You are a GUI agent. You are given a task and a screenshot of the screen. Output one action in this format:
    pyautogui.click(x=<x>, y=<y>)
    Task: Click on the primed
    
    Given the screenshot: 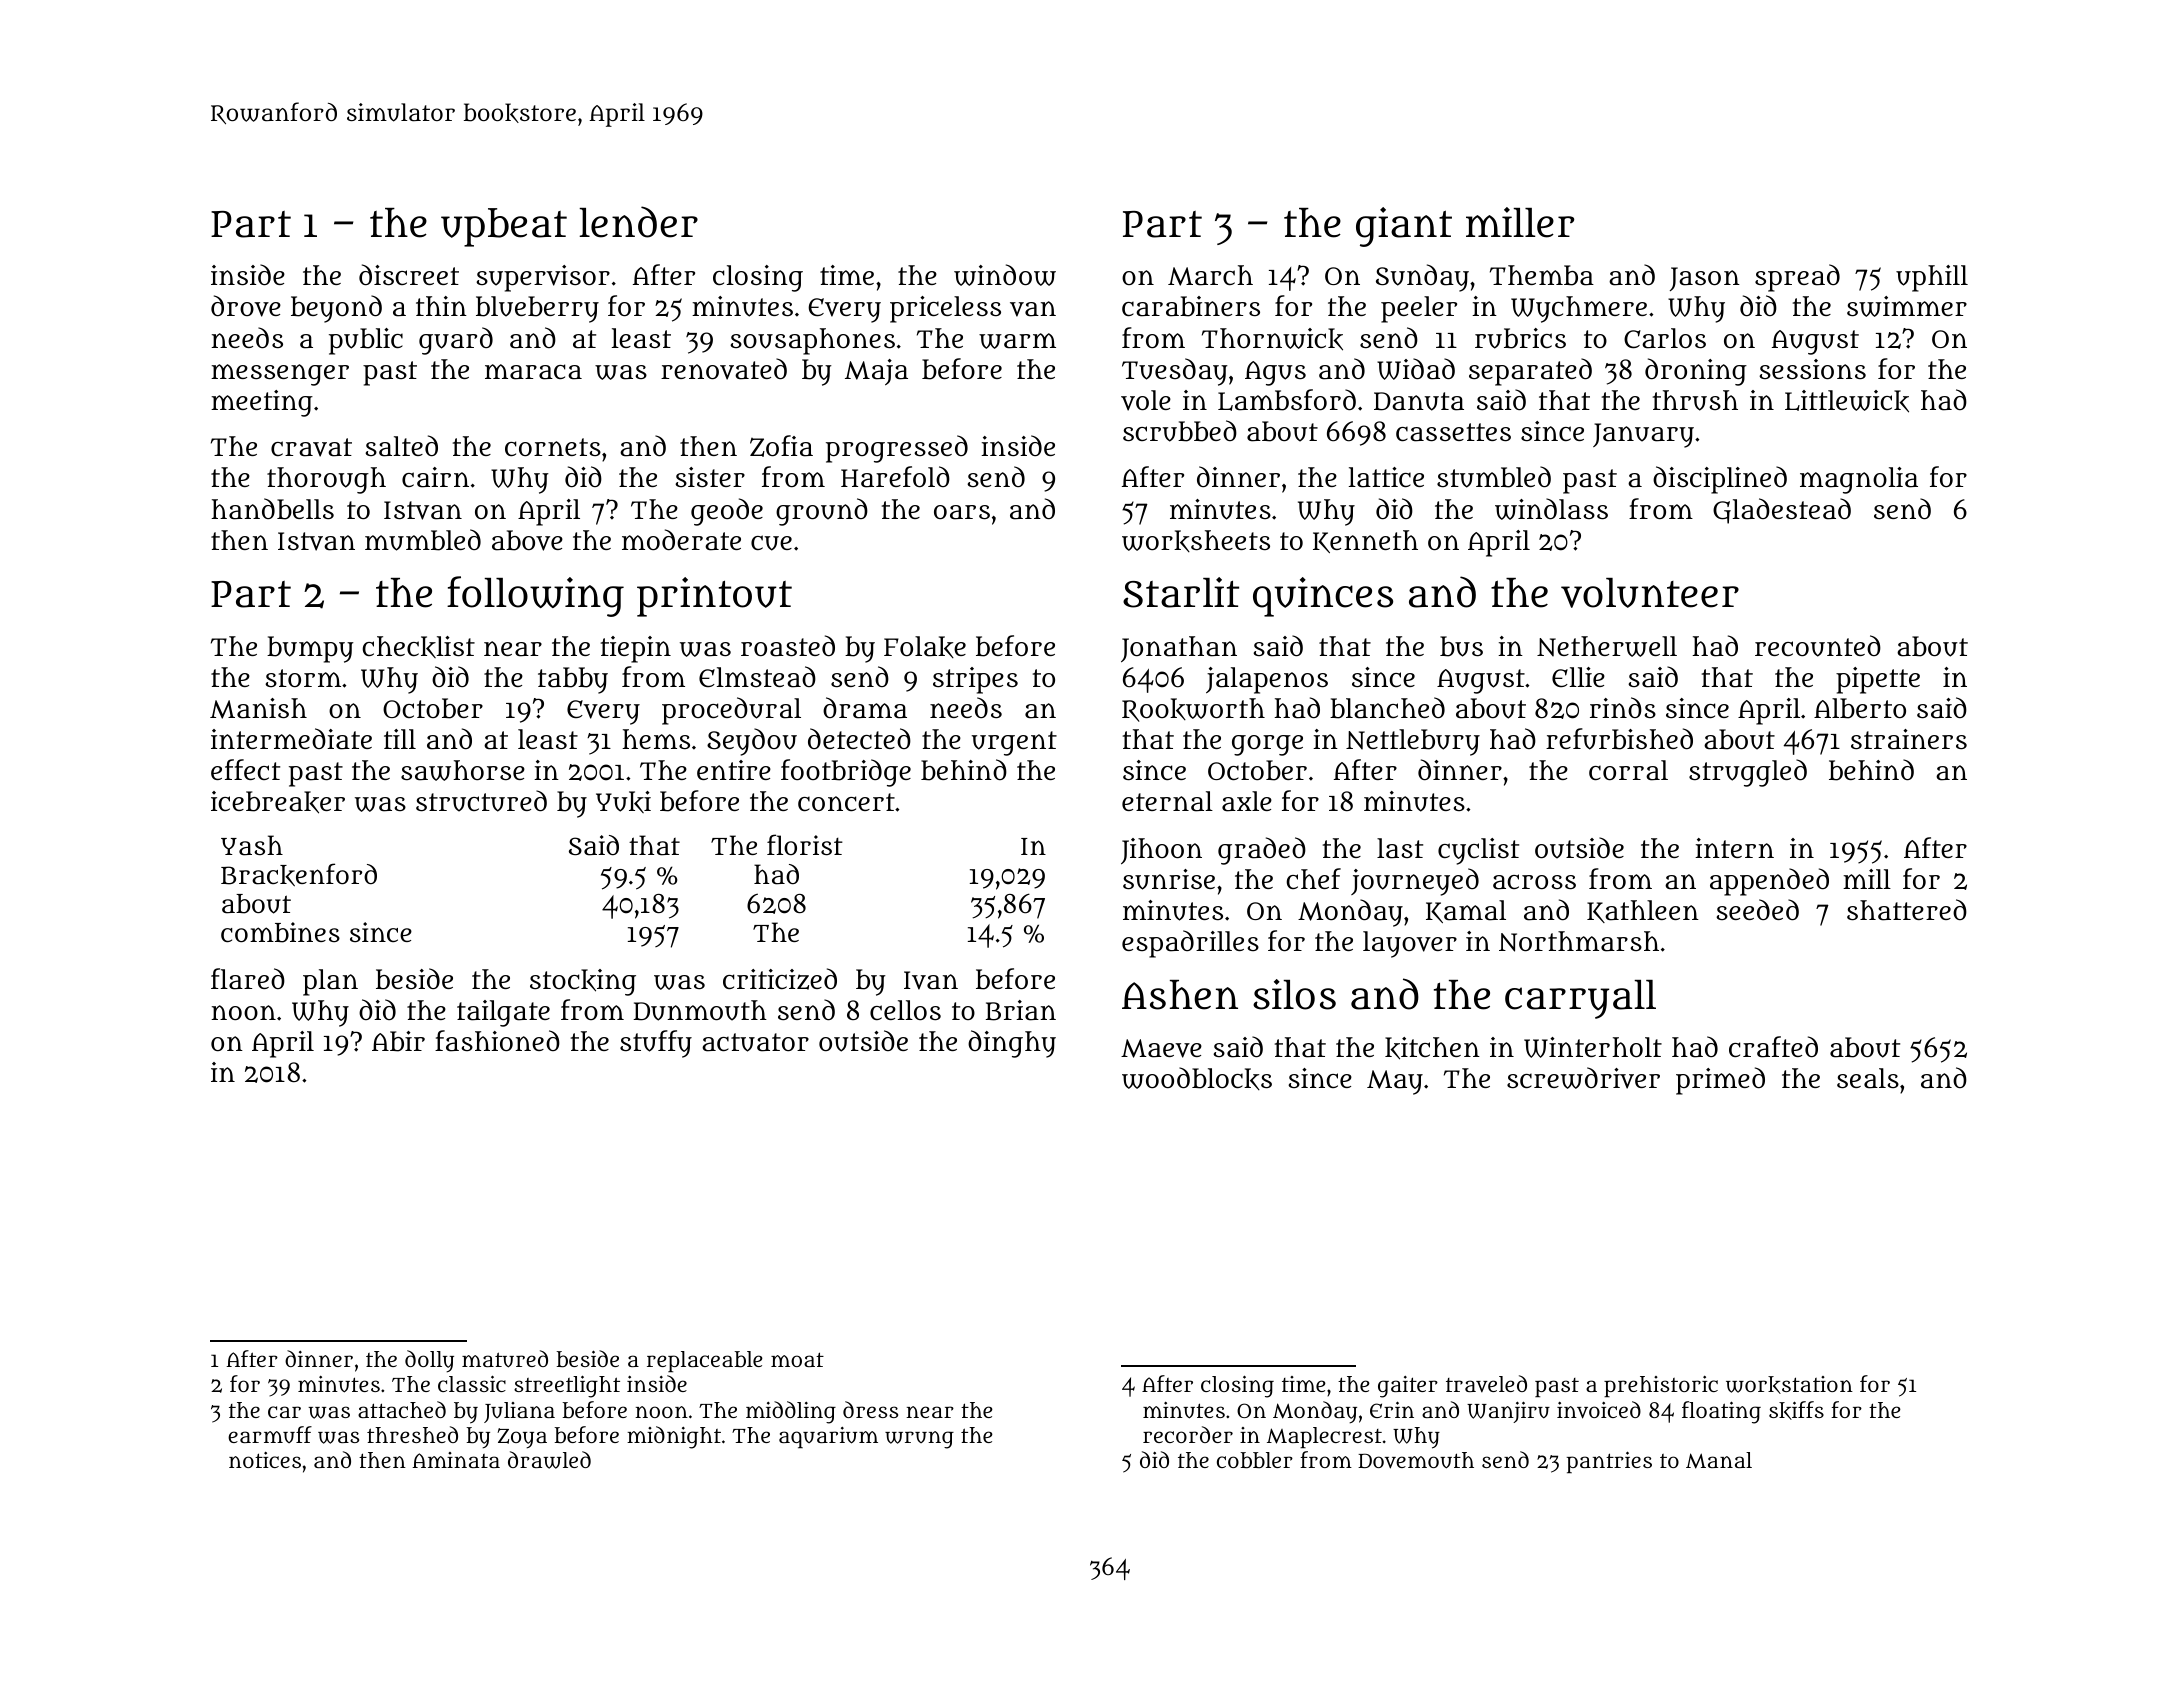 What is the action you would take?
    pyautogui.click(x=1720, y=1081)
